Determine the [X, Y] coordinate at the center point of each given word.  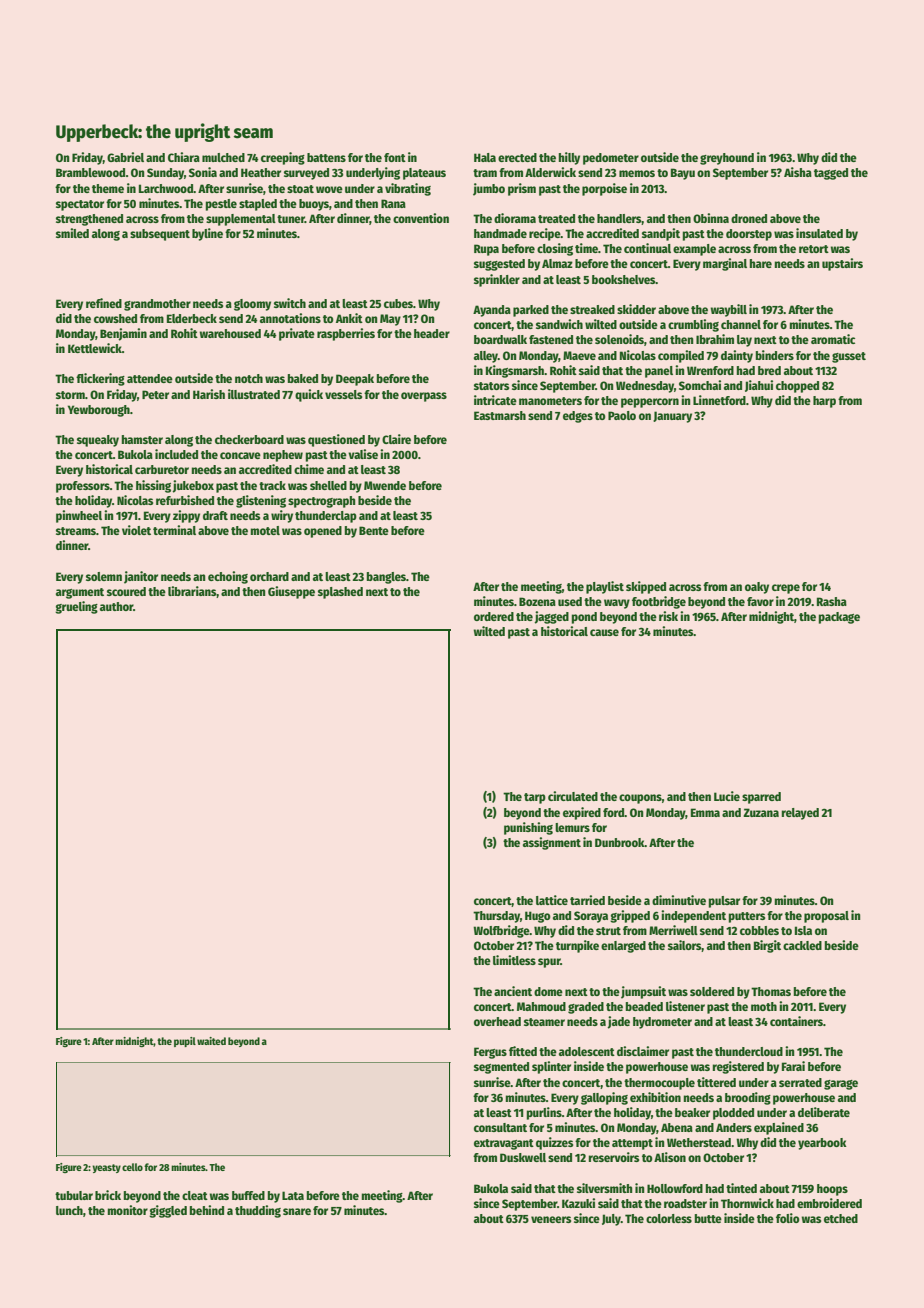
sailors [685, 946]
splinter [551, 1067]
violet [136, 530]
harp [824, 402]
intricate [495, 400]
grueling [76, 607]
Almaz [557, 263]
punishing [528, 828]
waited [211, 1041]
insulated [819, 233]
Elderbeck [192, 318]
